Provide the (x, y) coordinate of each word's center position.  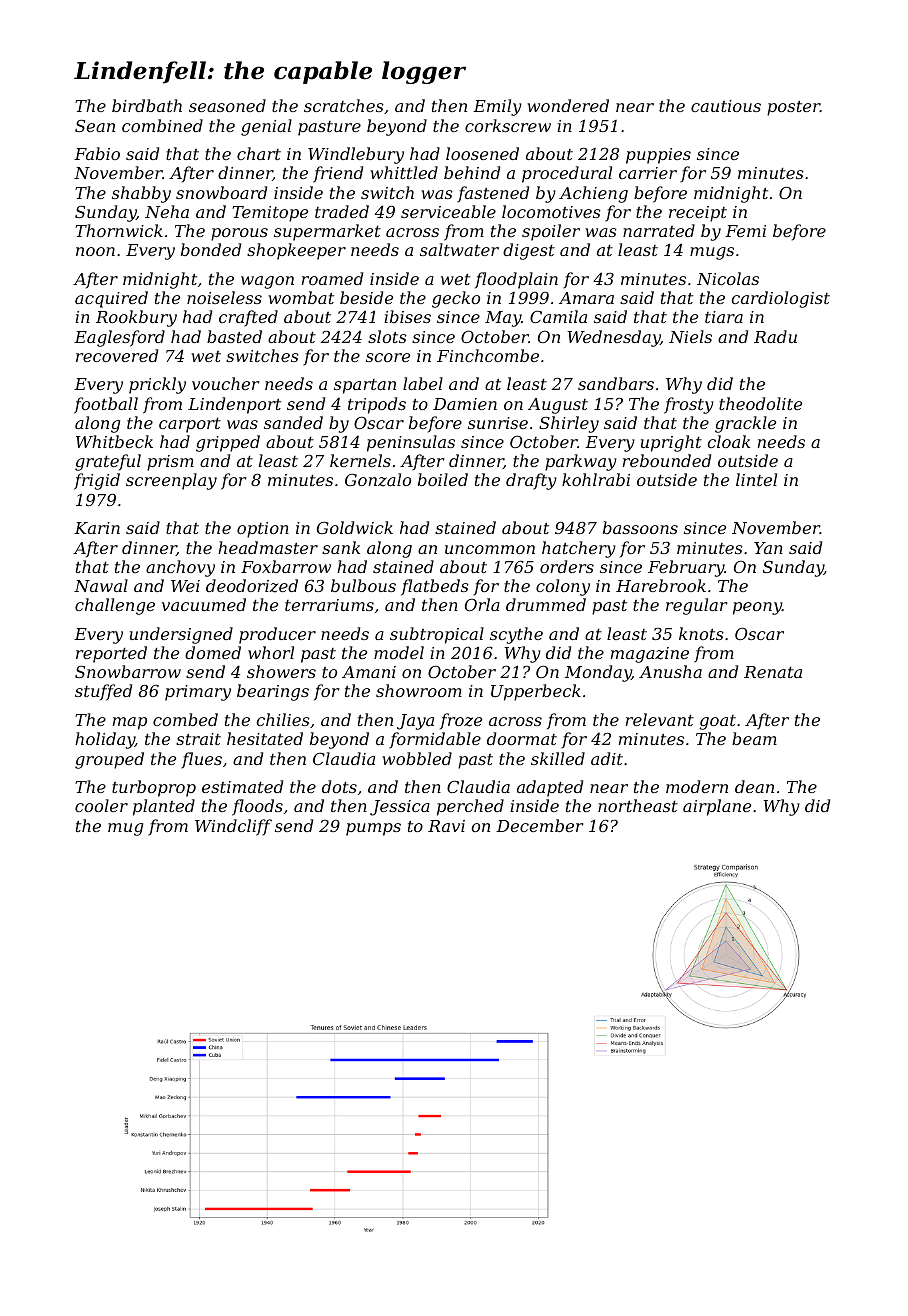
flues (201, 760)
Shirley (569, 424)
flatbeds (435, 587)
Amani (369, 672)
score (388, 357)
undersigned (181, 635)
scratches (344, 105)
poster (793, 108)
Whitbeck (114, 441)
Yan (768, 548)
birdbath (147, 105)
